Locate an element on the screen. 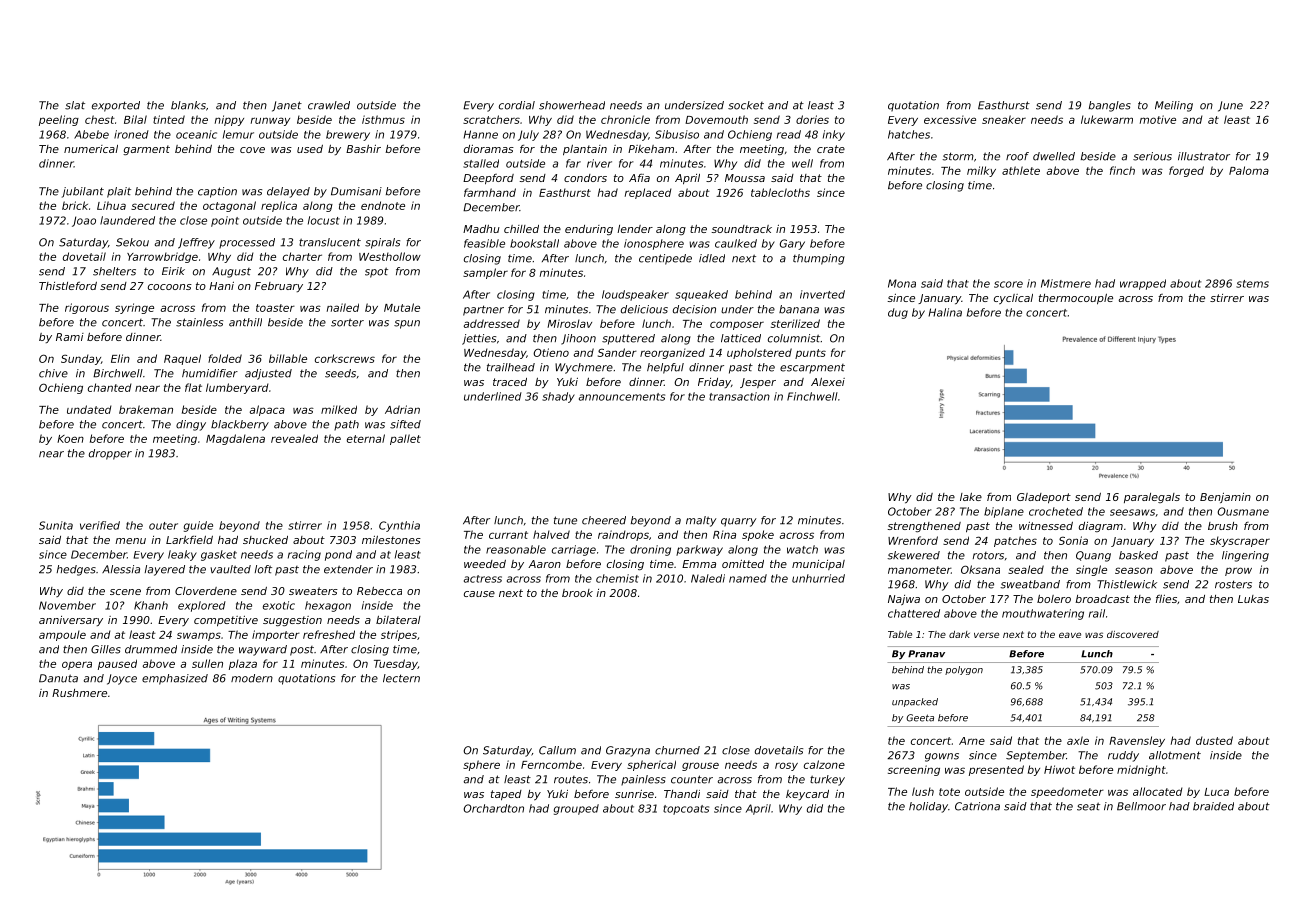 The width and height of the screenshot is (1308, 924). turkey is located at coordinates (827, 780).
